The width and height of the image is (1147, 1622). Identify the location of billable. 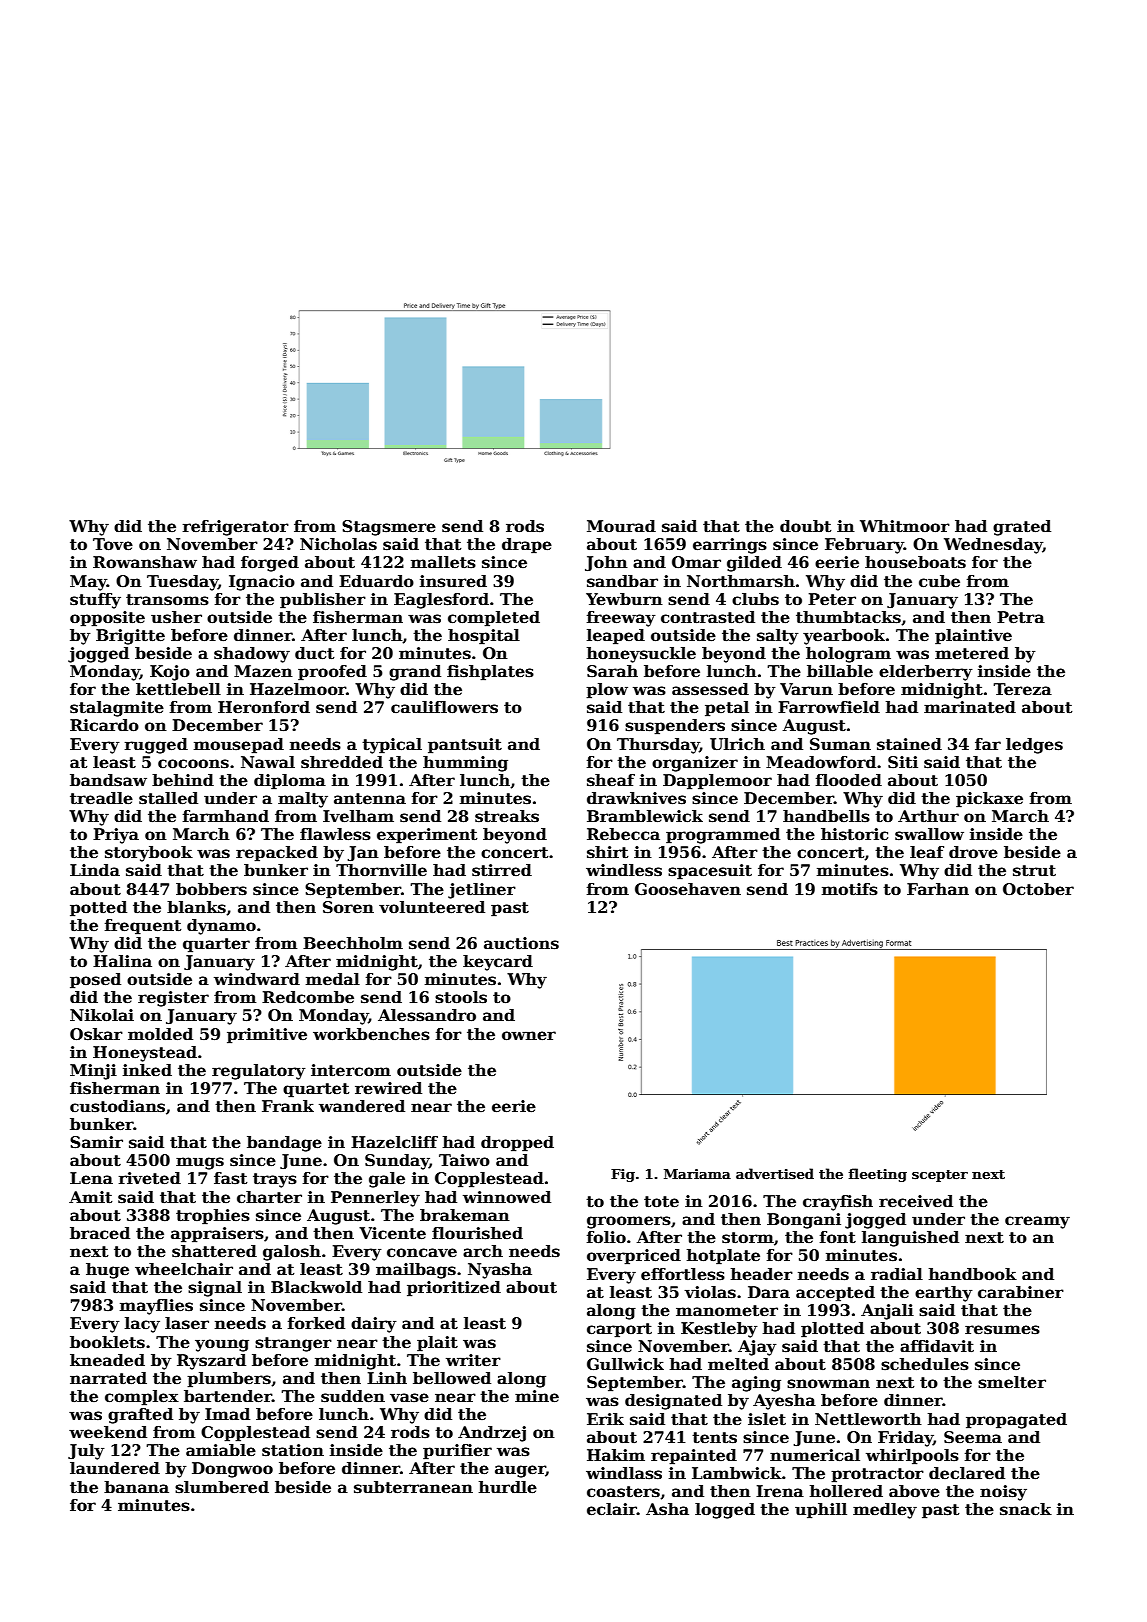
(840, 671).
